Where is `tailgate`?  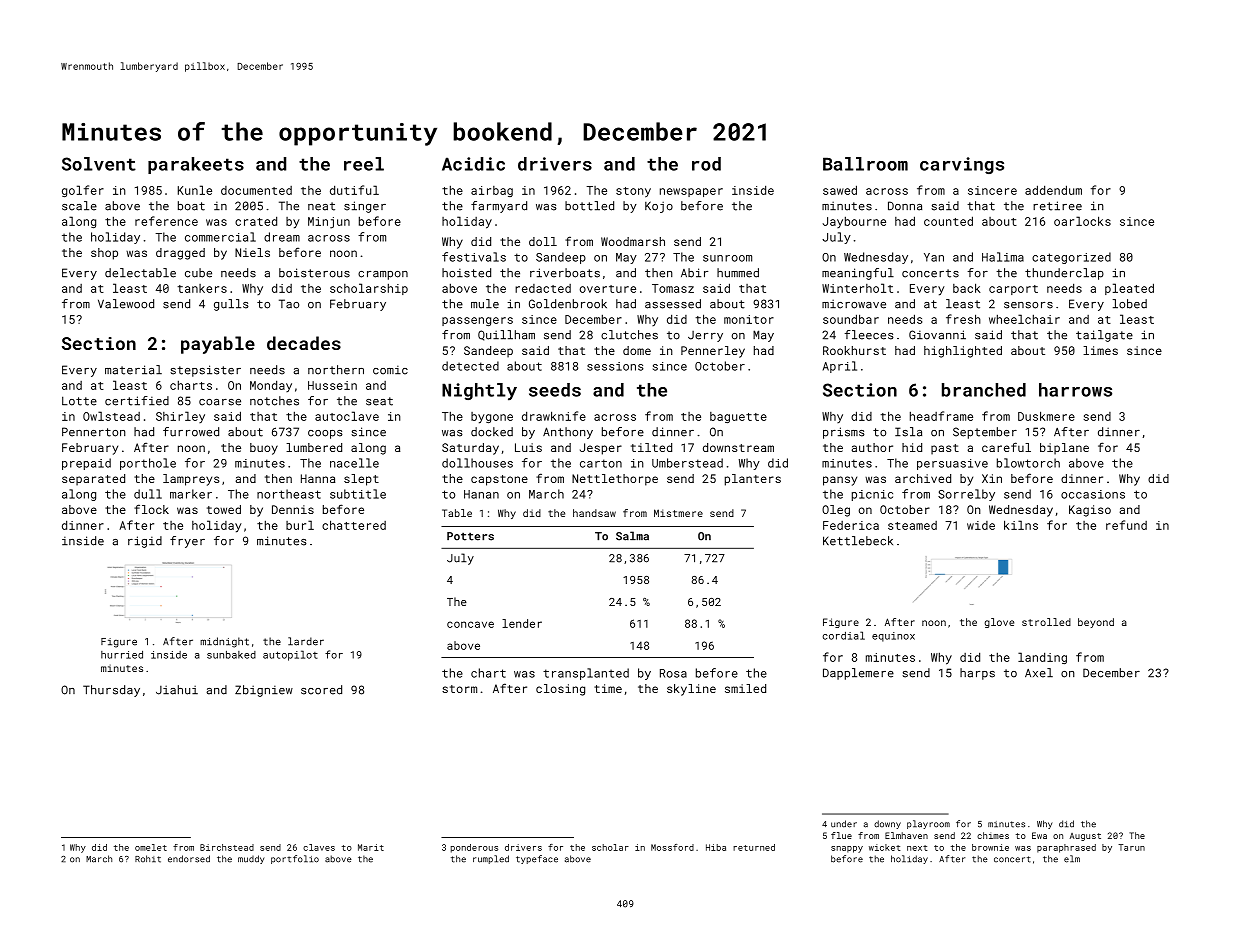 tailgate is located at coordinates (1104, 336).
